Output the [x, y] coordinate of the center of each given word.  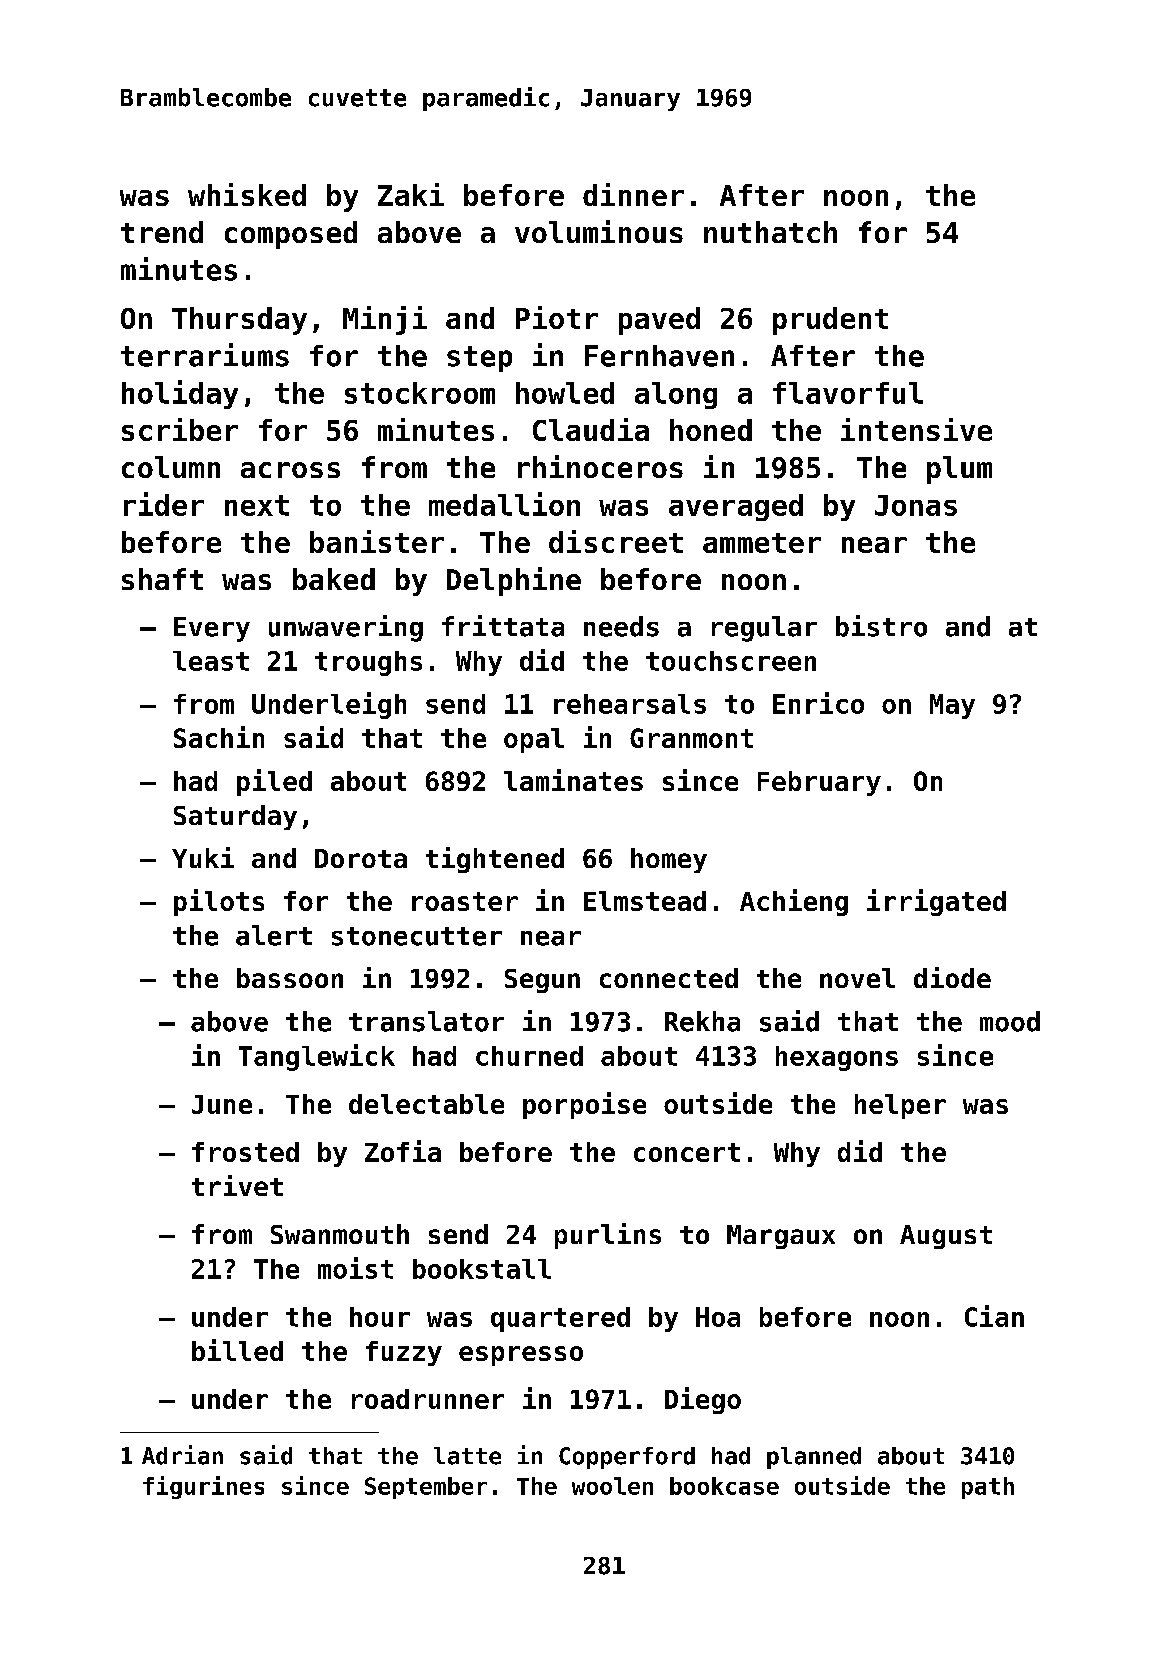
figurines [203, 1487]
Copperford [627, 1458]
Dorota [361, 858]
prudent [830, 321]
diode [952, 977]
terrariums [205, 355]
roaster [465, 901]
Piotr [557, 317]
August [946, 1237]
